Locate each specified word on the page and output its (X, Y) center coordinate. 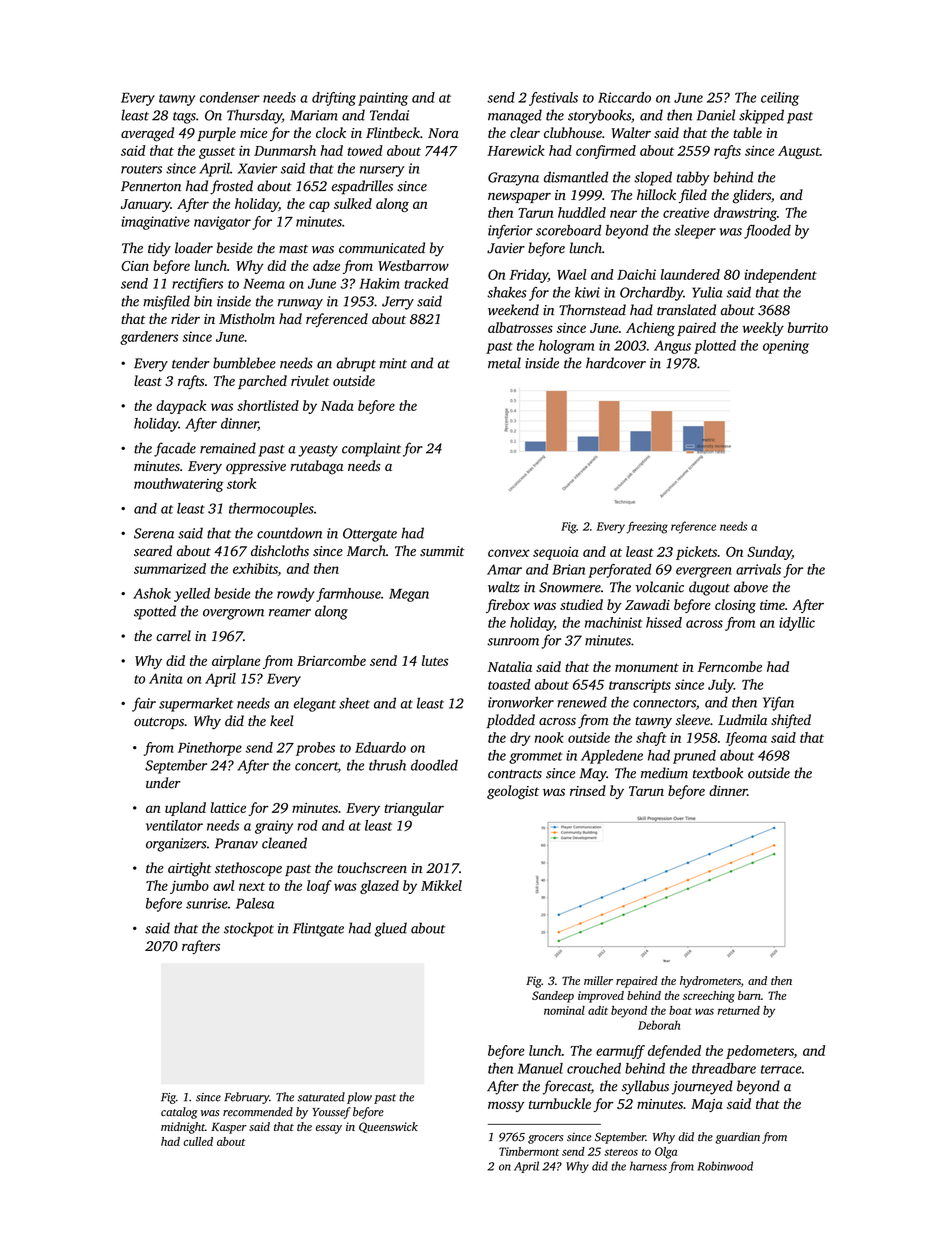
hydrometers (710, 982)
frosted (231, 187)
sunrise (207, 903)
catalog (179, 1113)
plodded (510, 721)
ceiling (780, 99)
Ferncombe (730, 666)
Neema (264, 283)
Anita (165, 678)
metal (504, 363)
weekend (513, 310)
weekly (763, 329)
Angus (672, 347)
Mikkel (441, 885)
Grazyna (513, 179)
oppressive (256, 467)
